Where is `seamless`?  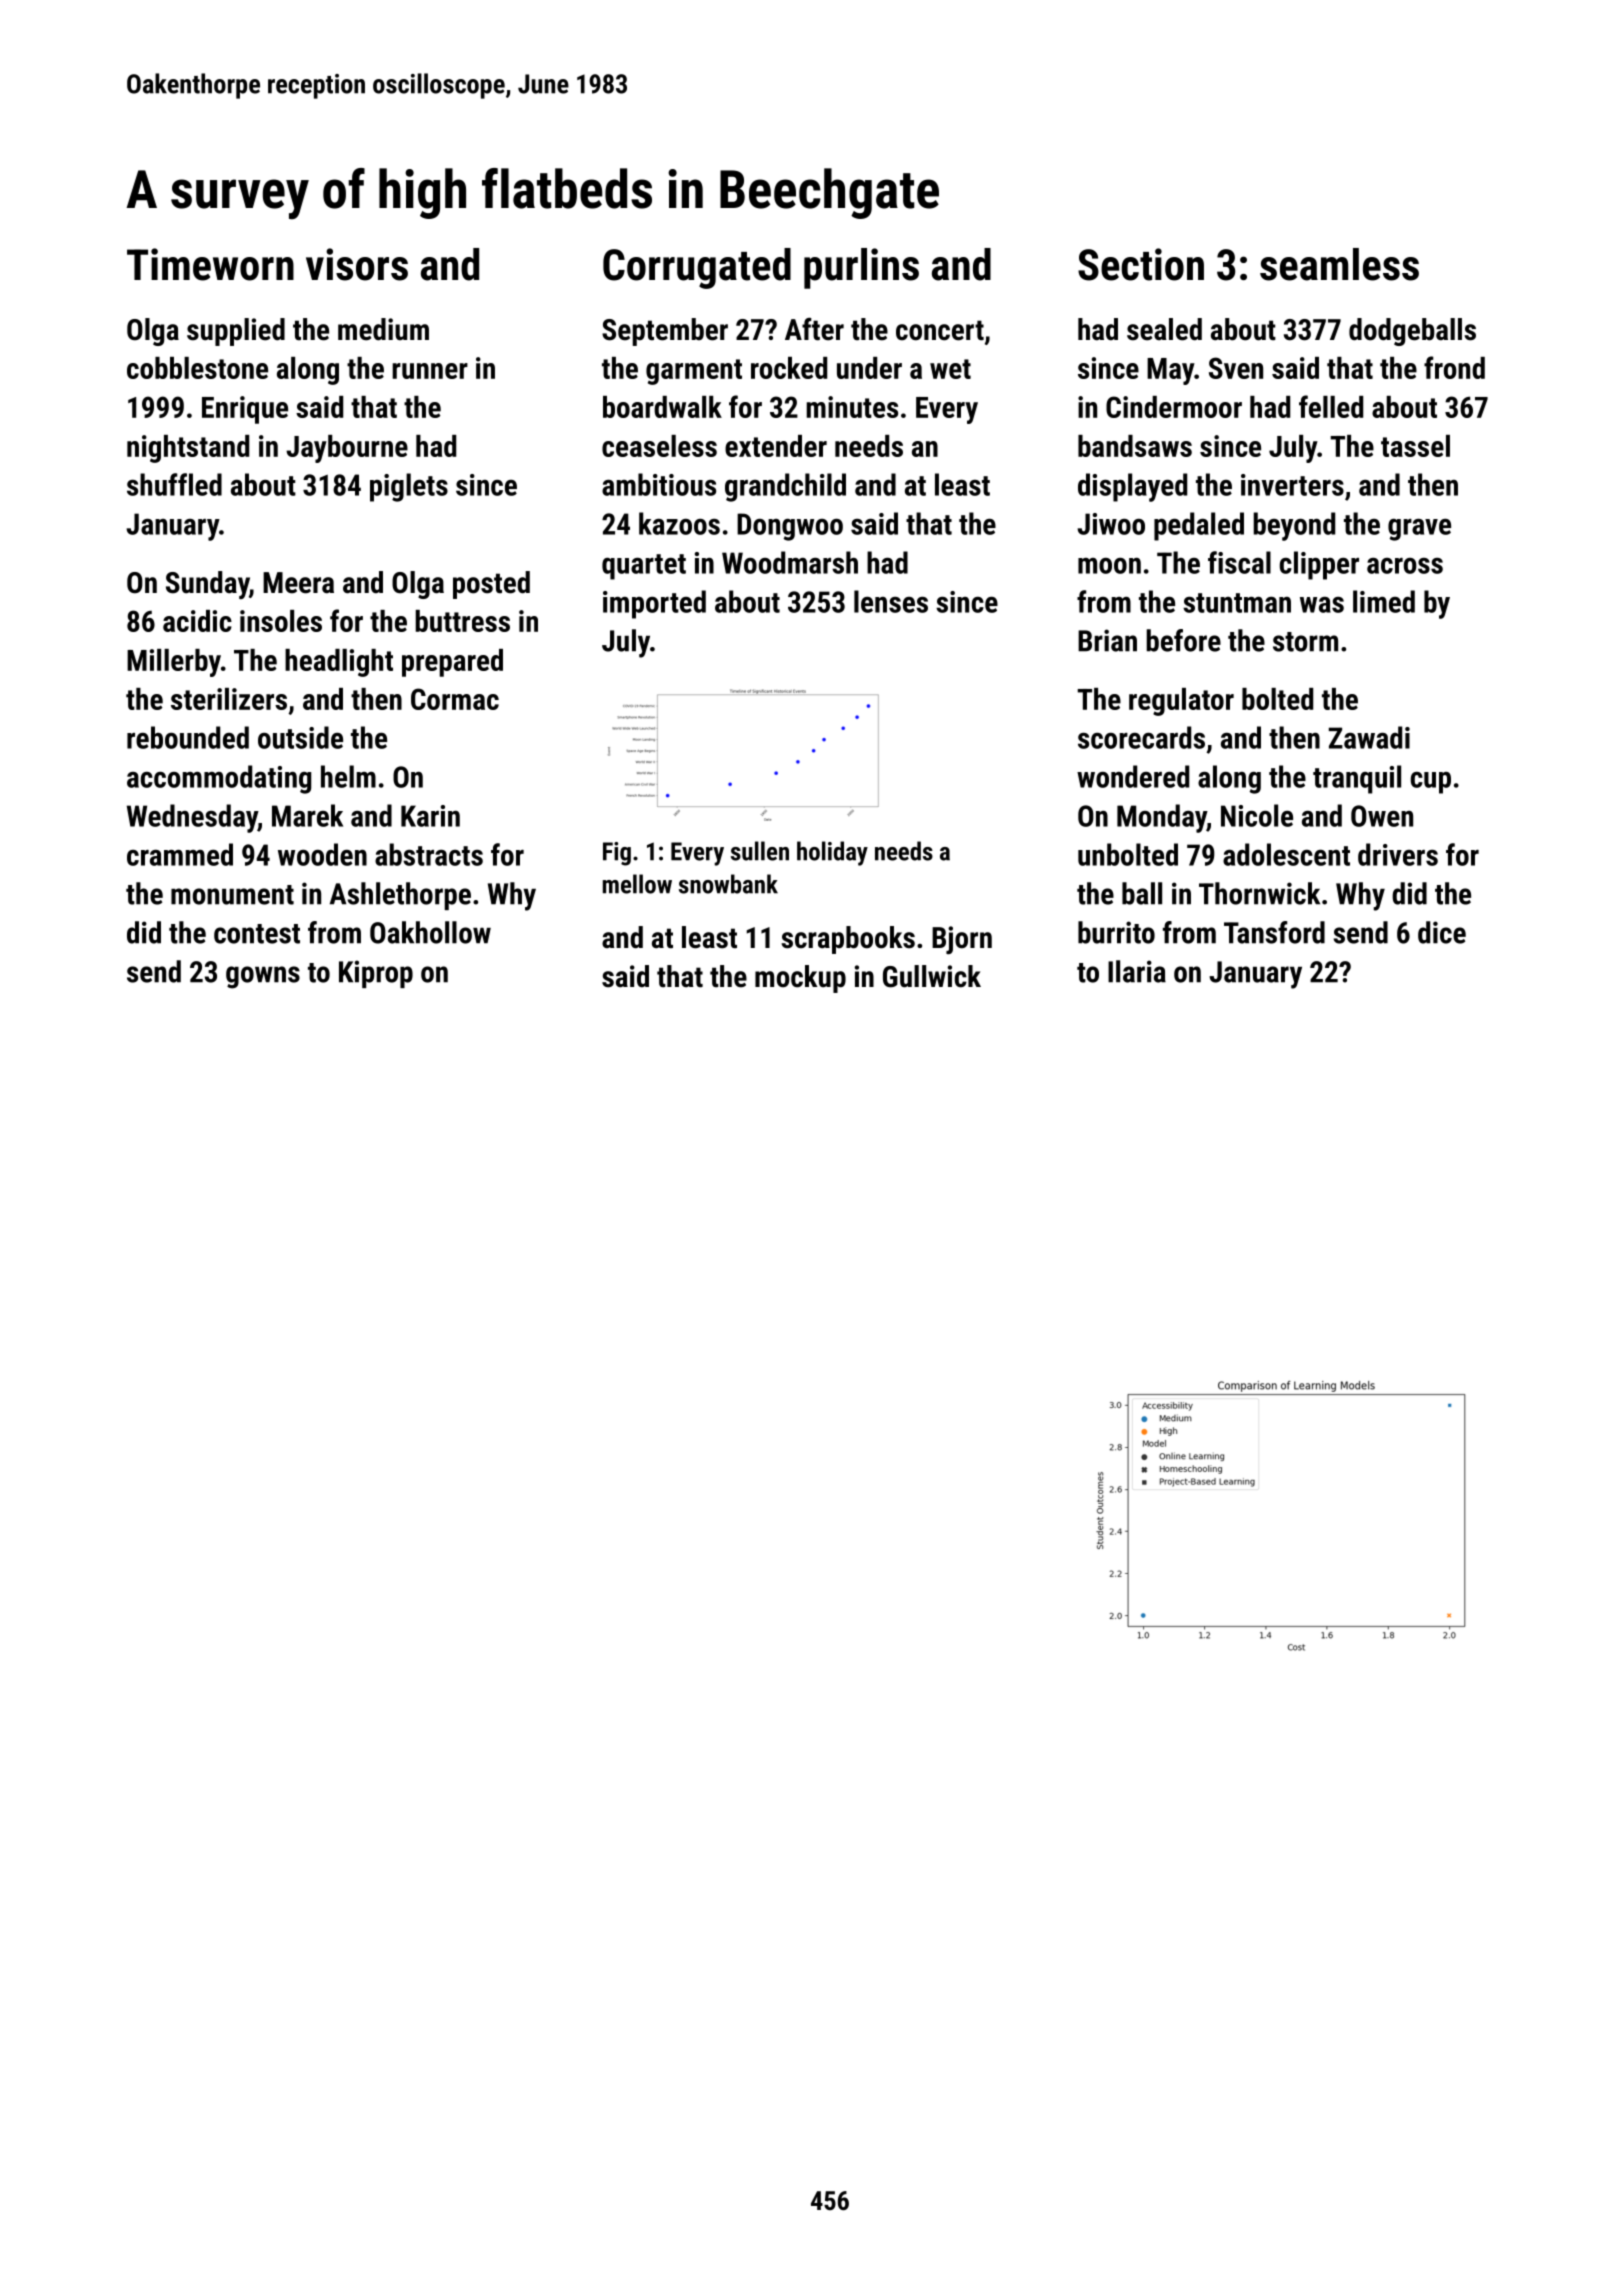
seamless is located at coordinates (1339, 264).
